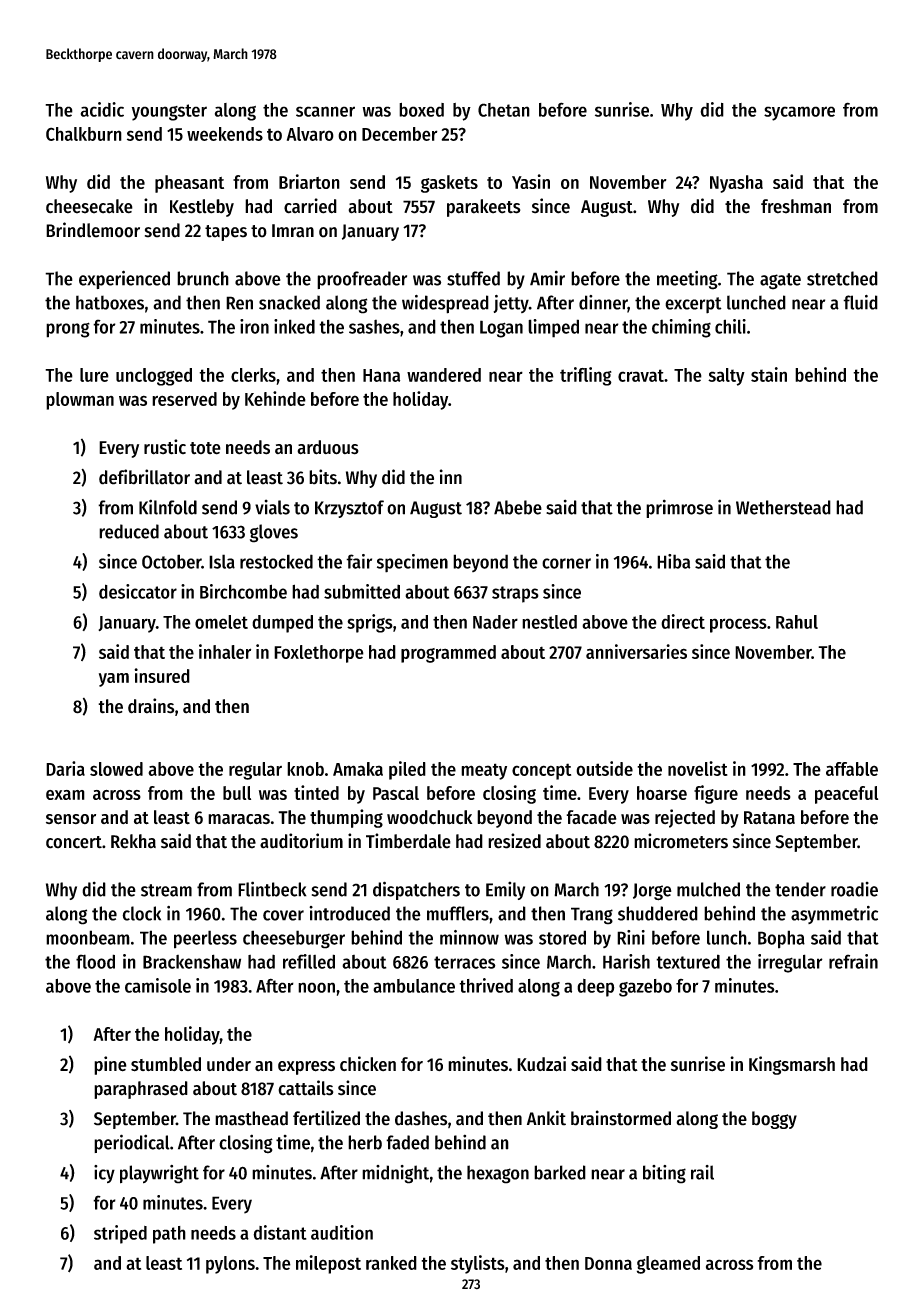 This screenshot has width=924, height=1308. I want to click on yam, so click(114, 680).
